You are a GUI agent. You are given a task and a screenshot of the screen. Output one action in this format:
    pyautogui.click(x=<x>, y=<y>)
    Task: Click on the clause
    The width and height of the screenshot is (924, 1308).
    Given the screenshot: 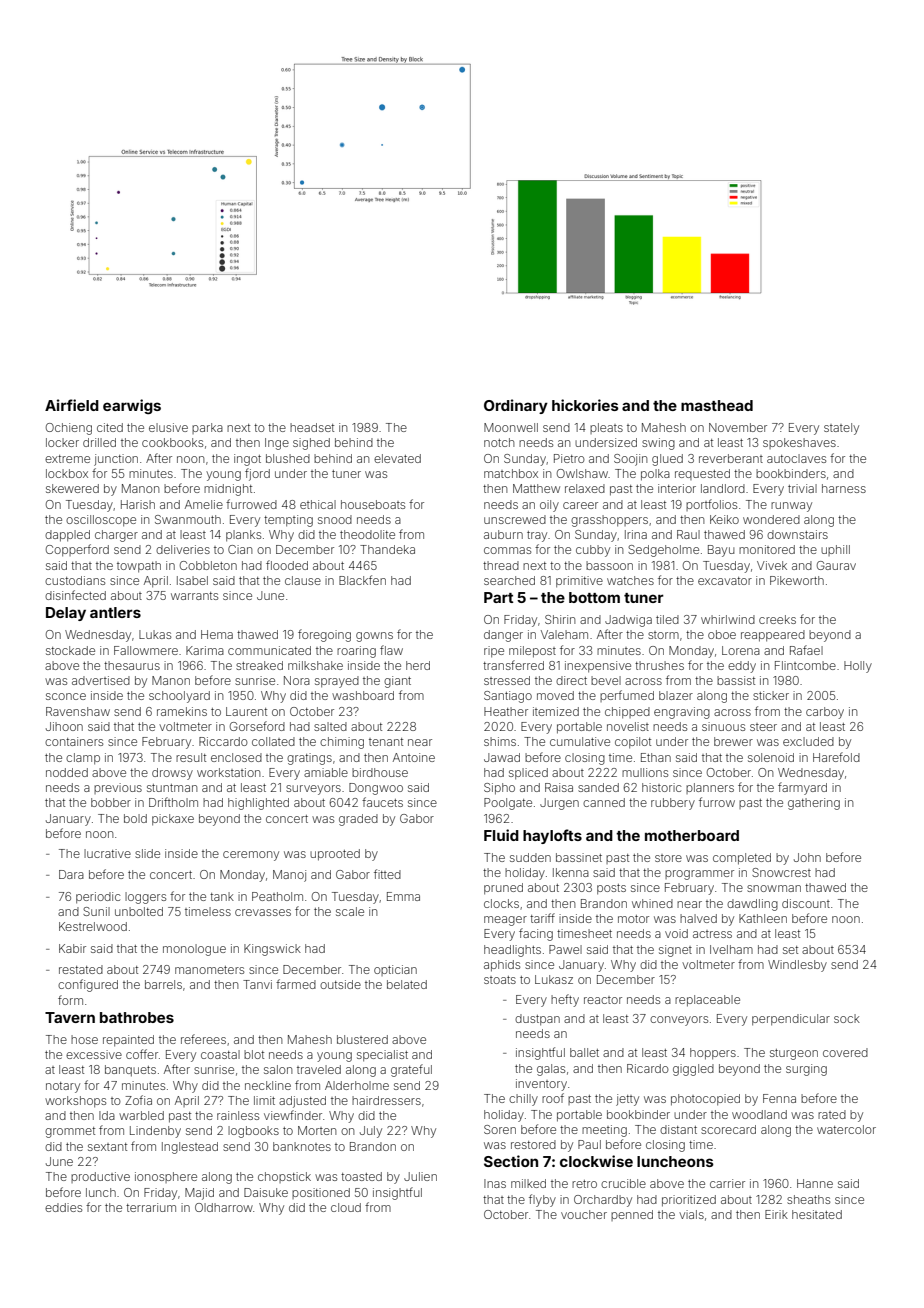 What is the action you would take?
    pyautogui.click(x=303, y=580)
